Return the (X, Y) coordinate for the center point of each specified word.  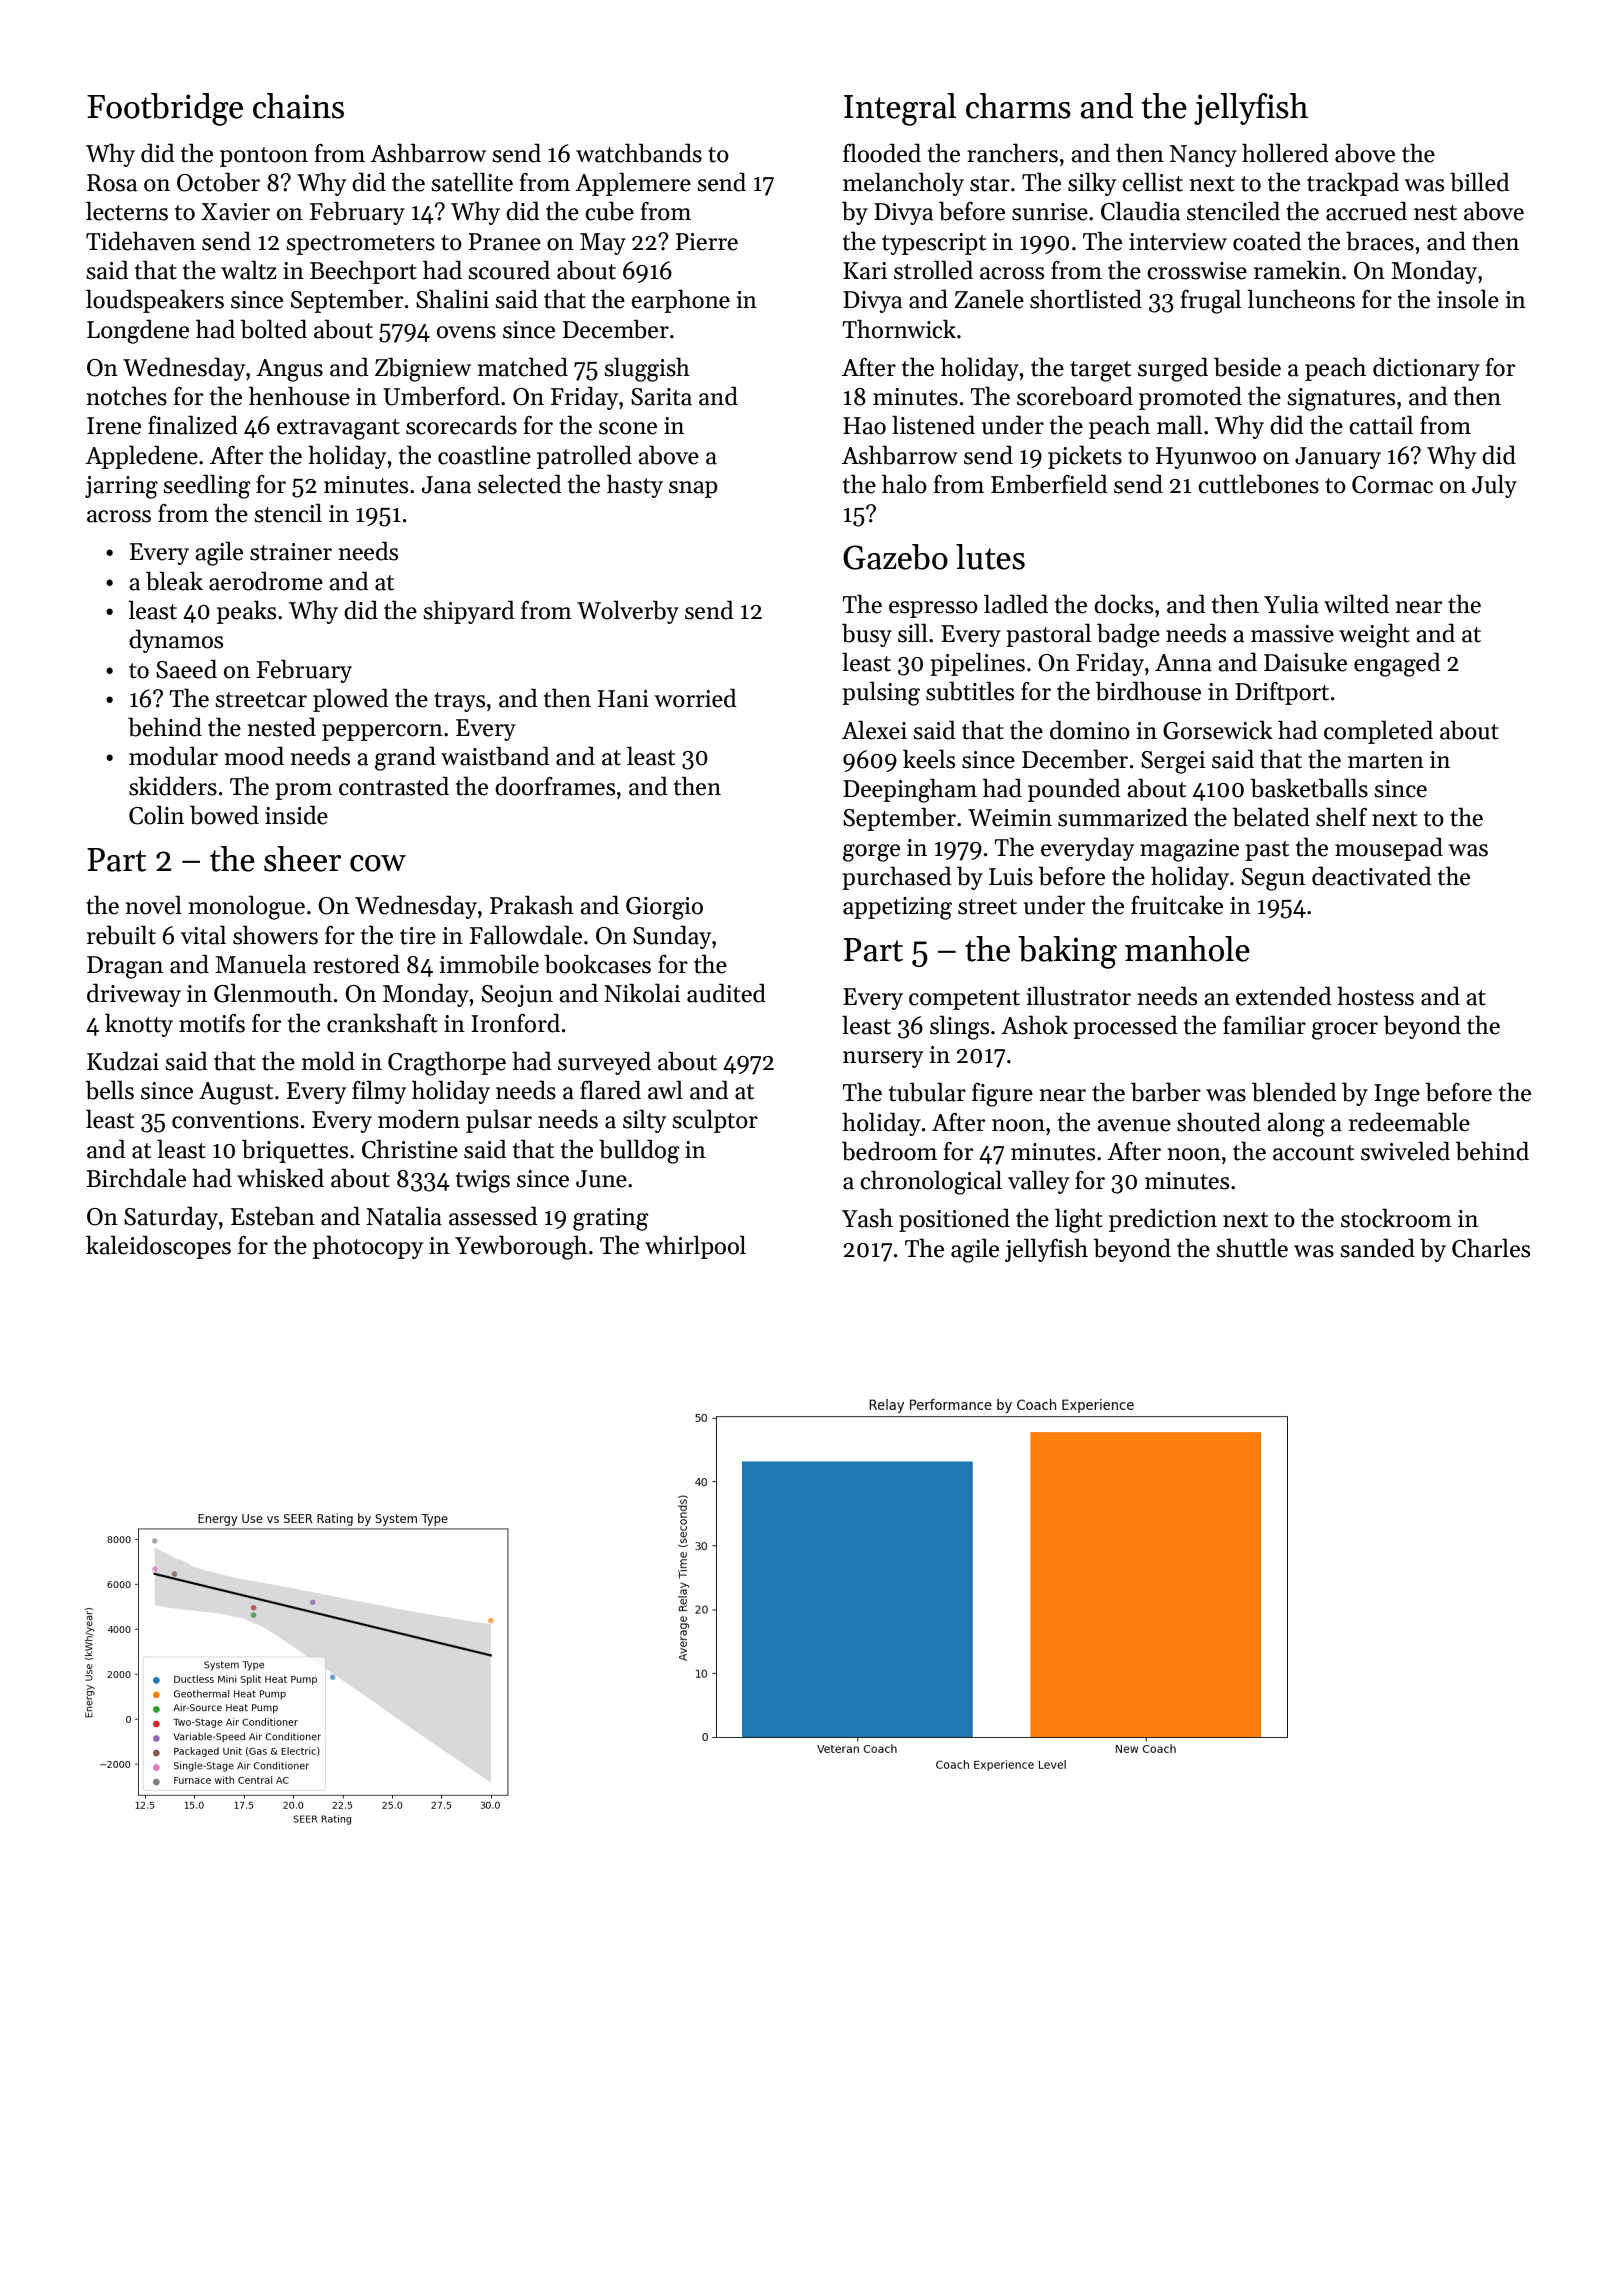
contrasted (394, 786)
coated (1267, 241)
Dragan (125, 967)
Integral (900, 109)
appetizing (897, 908)
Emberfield (1049, 484)
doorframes (555, 786)
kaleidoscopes (158, 1247)
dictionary (1426, 369)
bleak (174, 581)
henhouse (299, 396)
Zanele (989, 299)
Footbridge (165, 109)
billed (1480, 182)
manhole (1187, 949)
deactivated (1372, 876)
